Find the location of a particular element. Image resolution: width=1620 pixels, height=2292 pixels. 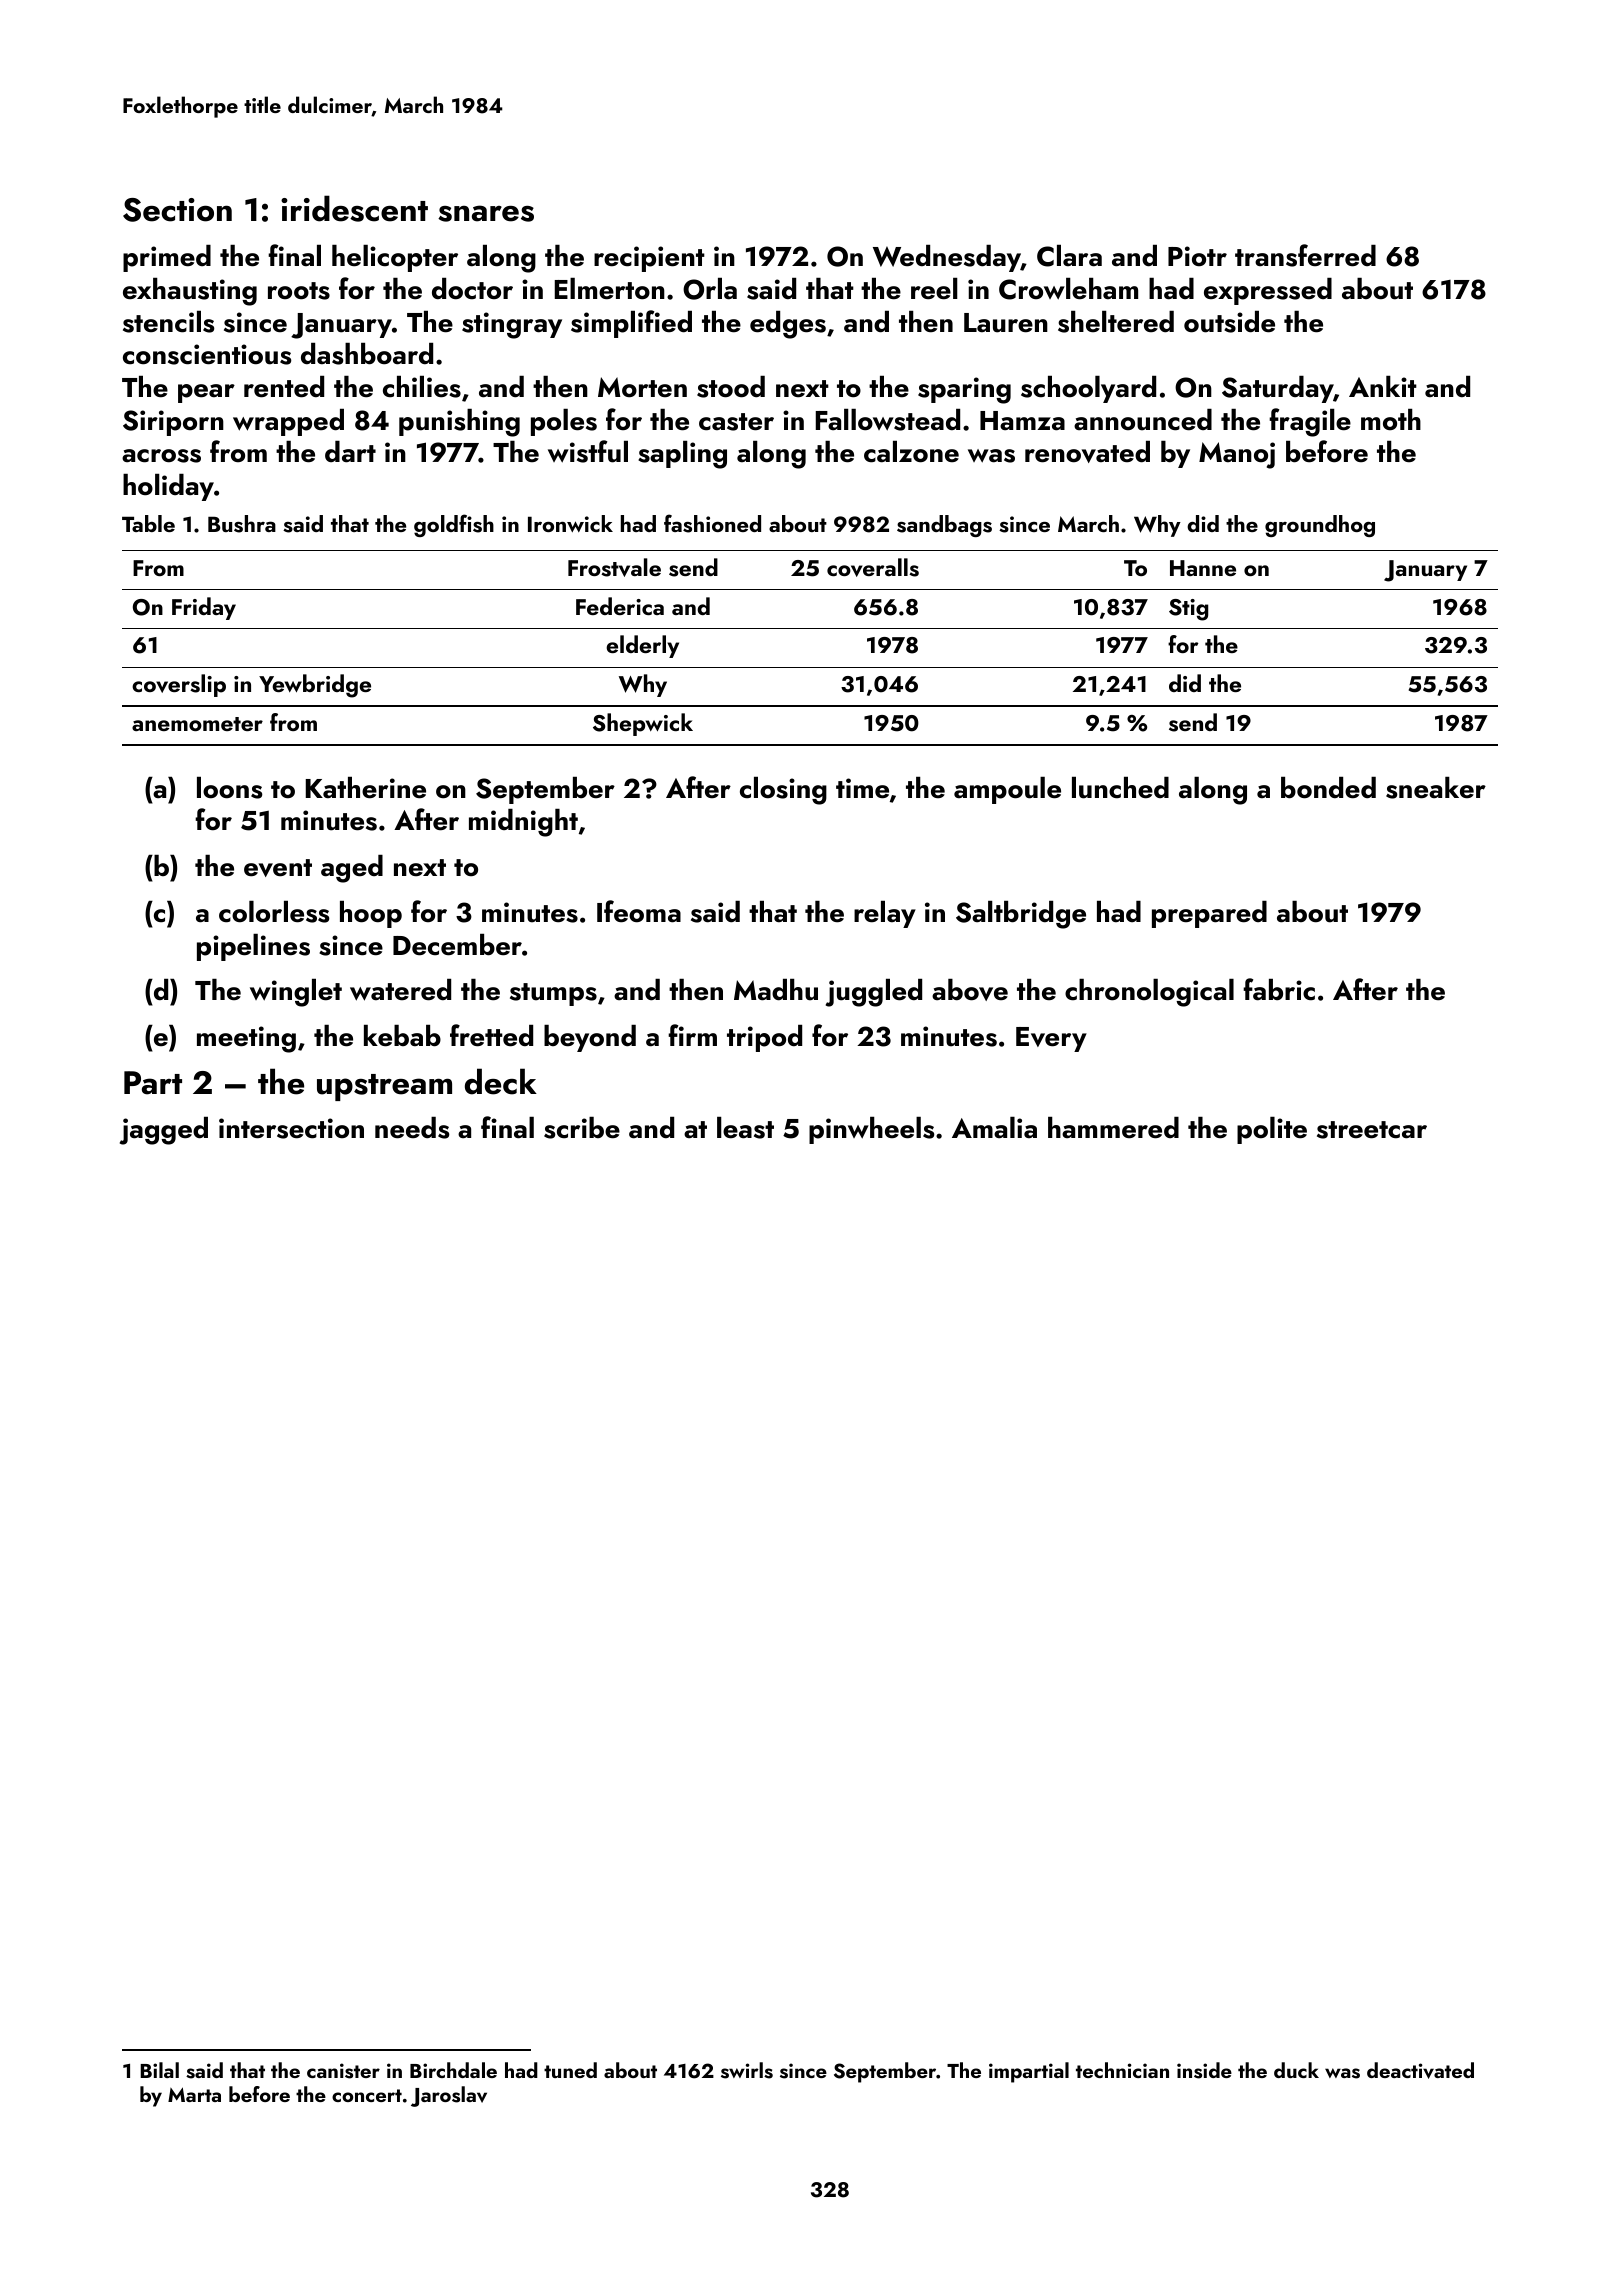

sneaker is located at coordinates (1436, 788).
